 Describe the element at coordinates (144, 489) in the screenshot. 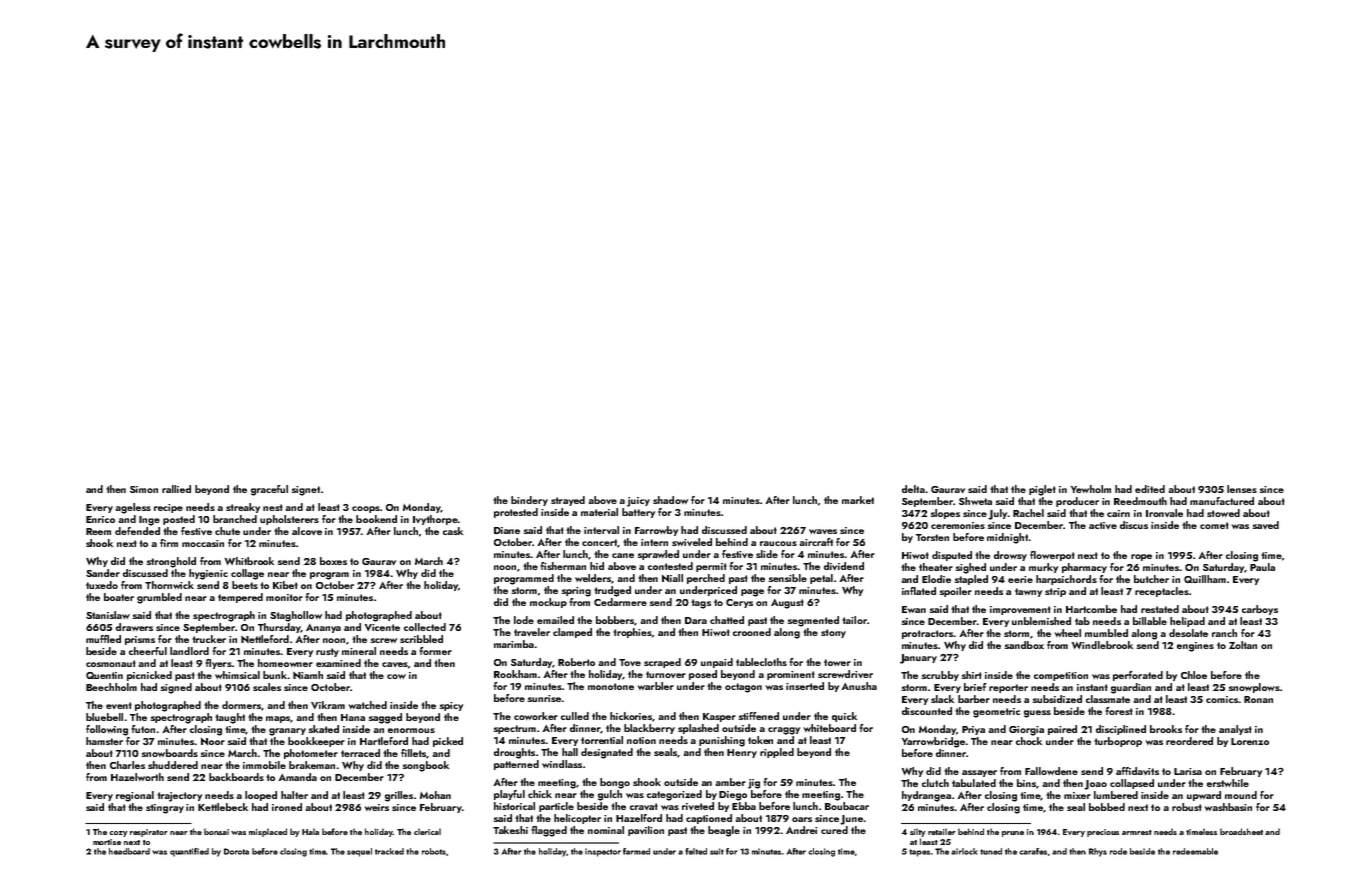

I see `Simon` at that location.
